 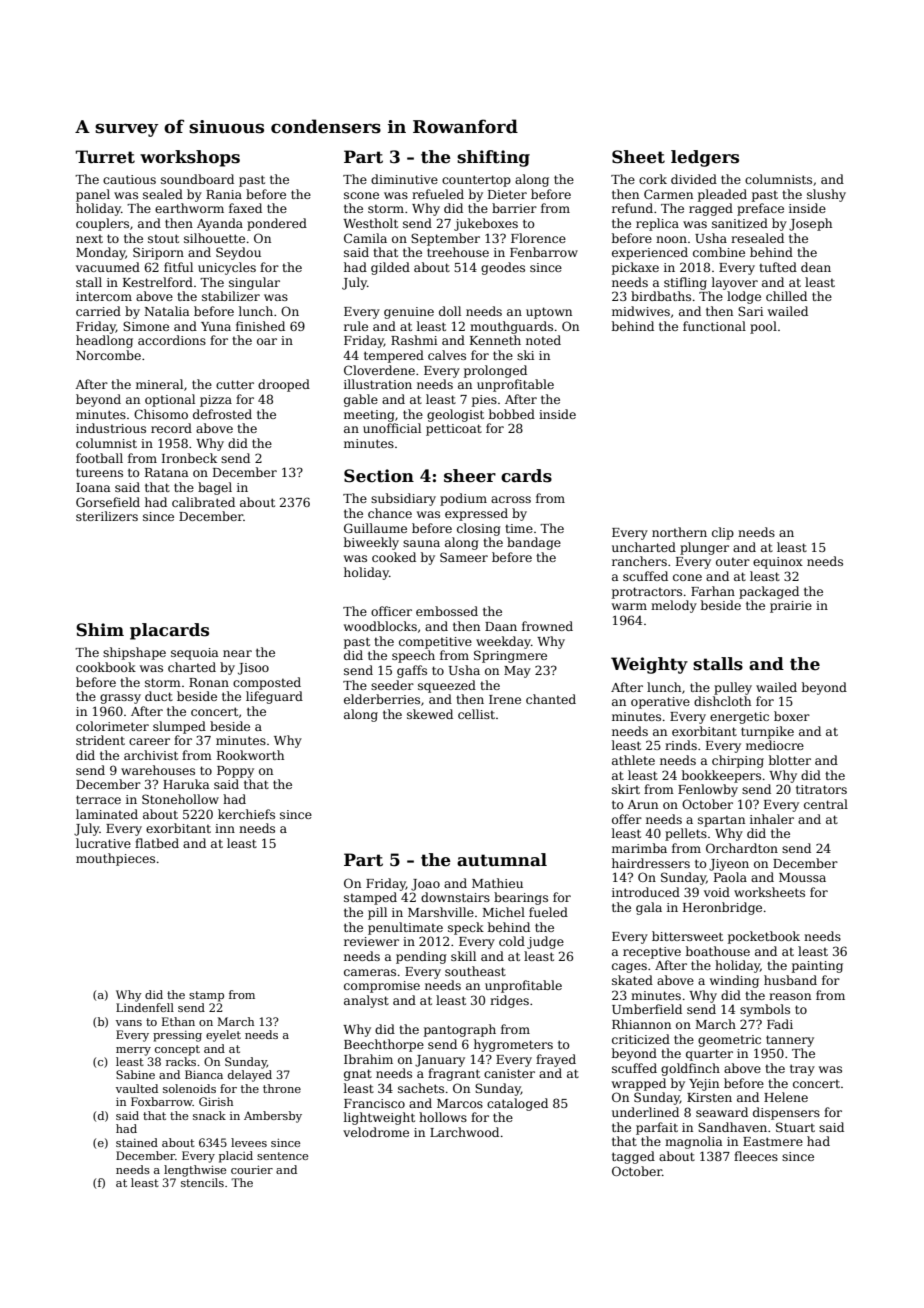 What do you see at coordinates (502, 860) in the screenshot?
I see `autumnal` at bounding box center [502, 860].
